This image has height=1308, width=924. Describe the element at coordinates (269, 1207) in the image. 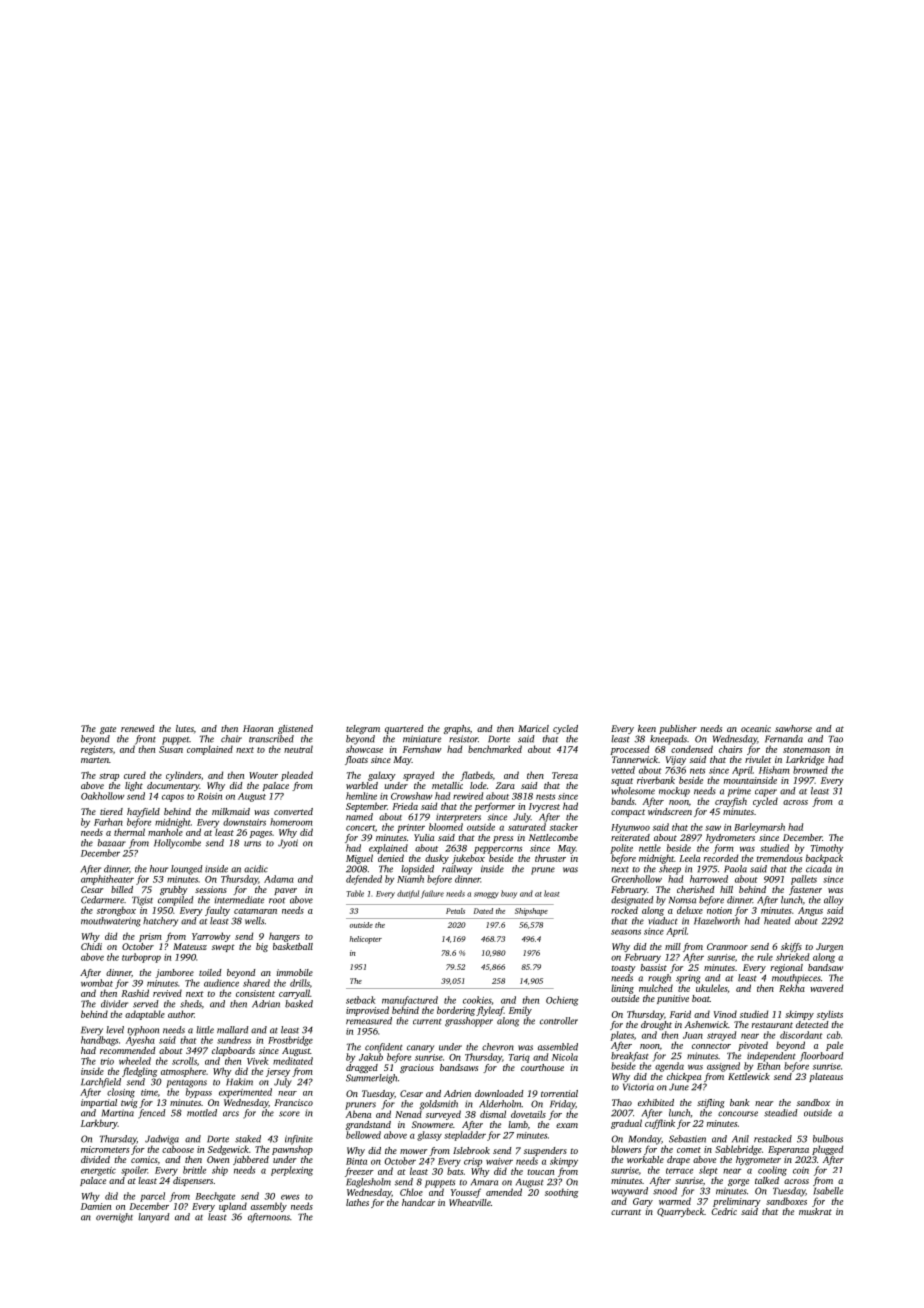

I see `assembly` at that location.
